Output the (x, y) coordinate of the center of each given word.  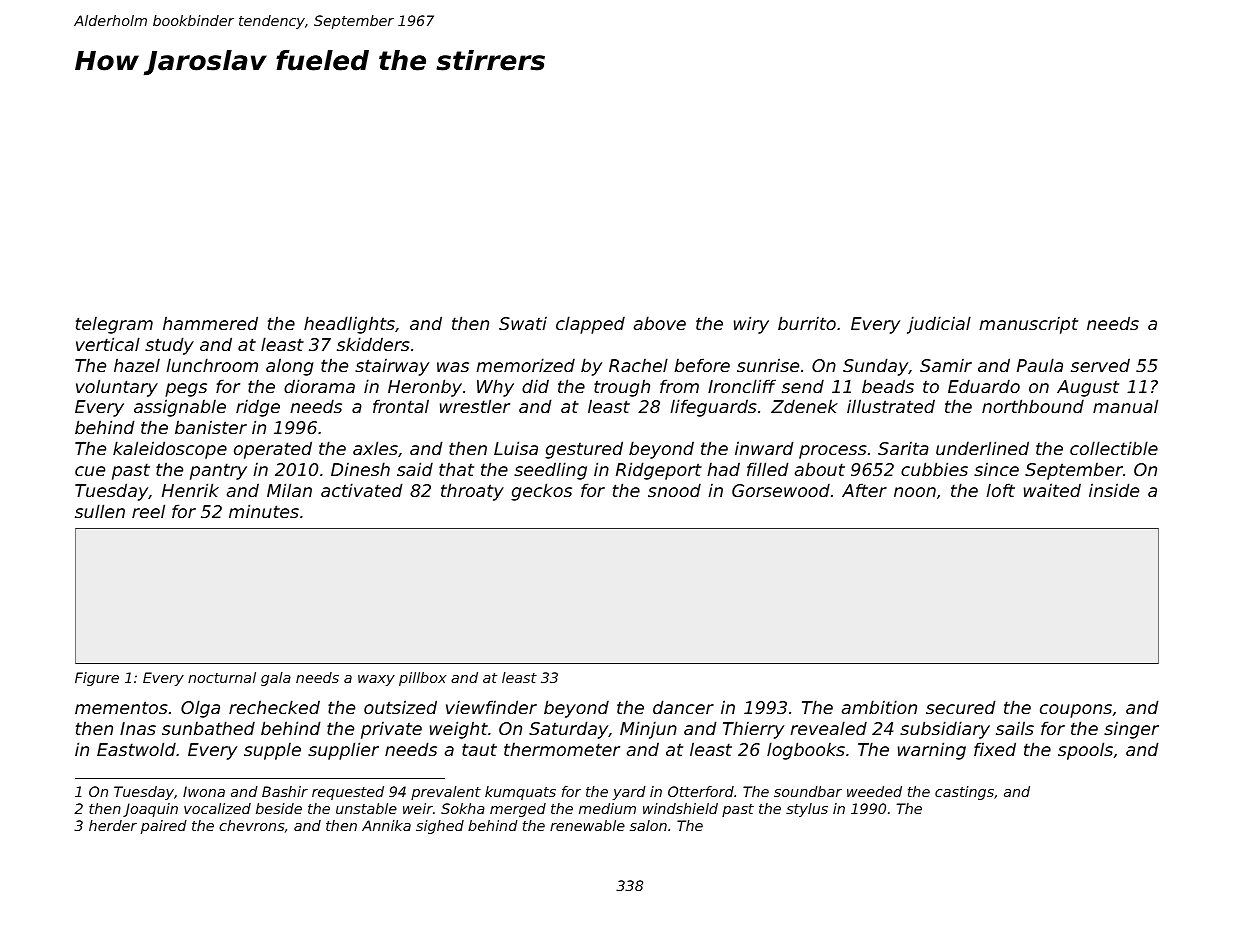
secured (961, 707)
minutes (264, 511)
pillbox (422, 679)
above (660, 323)
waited (1052, 490)
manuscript (1028, 325)
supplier (343, 751)
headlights (349, 325)
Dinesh (360, 469)
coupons (1076, 711)
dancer (683, 707)
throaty (472, 492)
